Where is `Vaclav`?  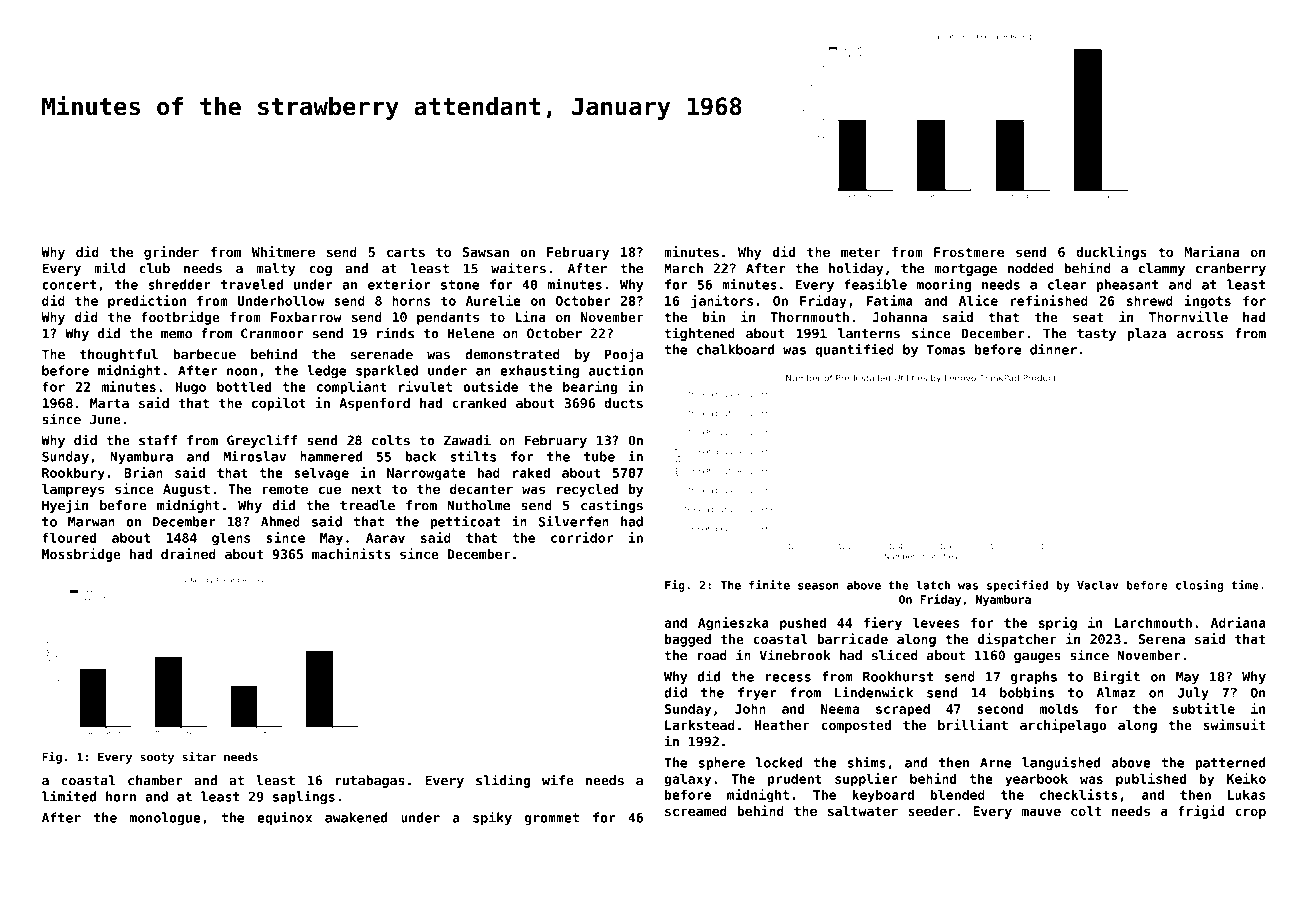
Vaclav is located at coordinates (1098, 585).
